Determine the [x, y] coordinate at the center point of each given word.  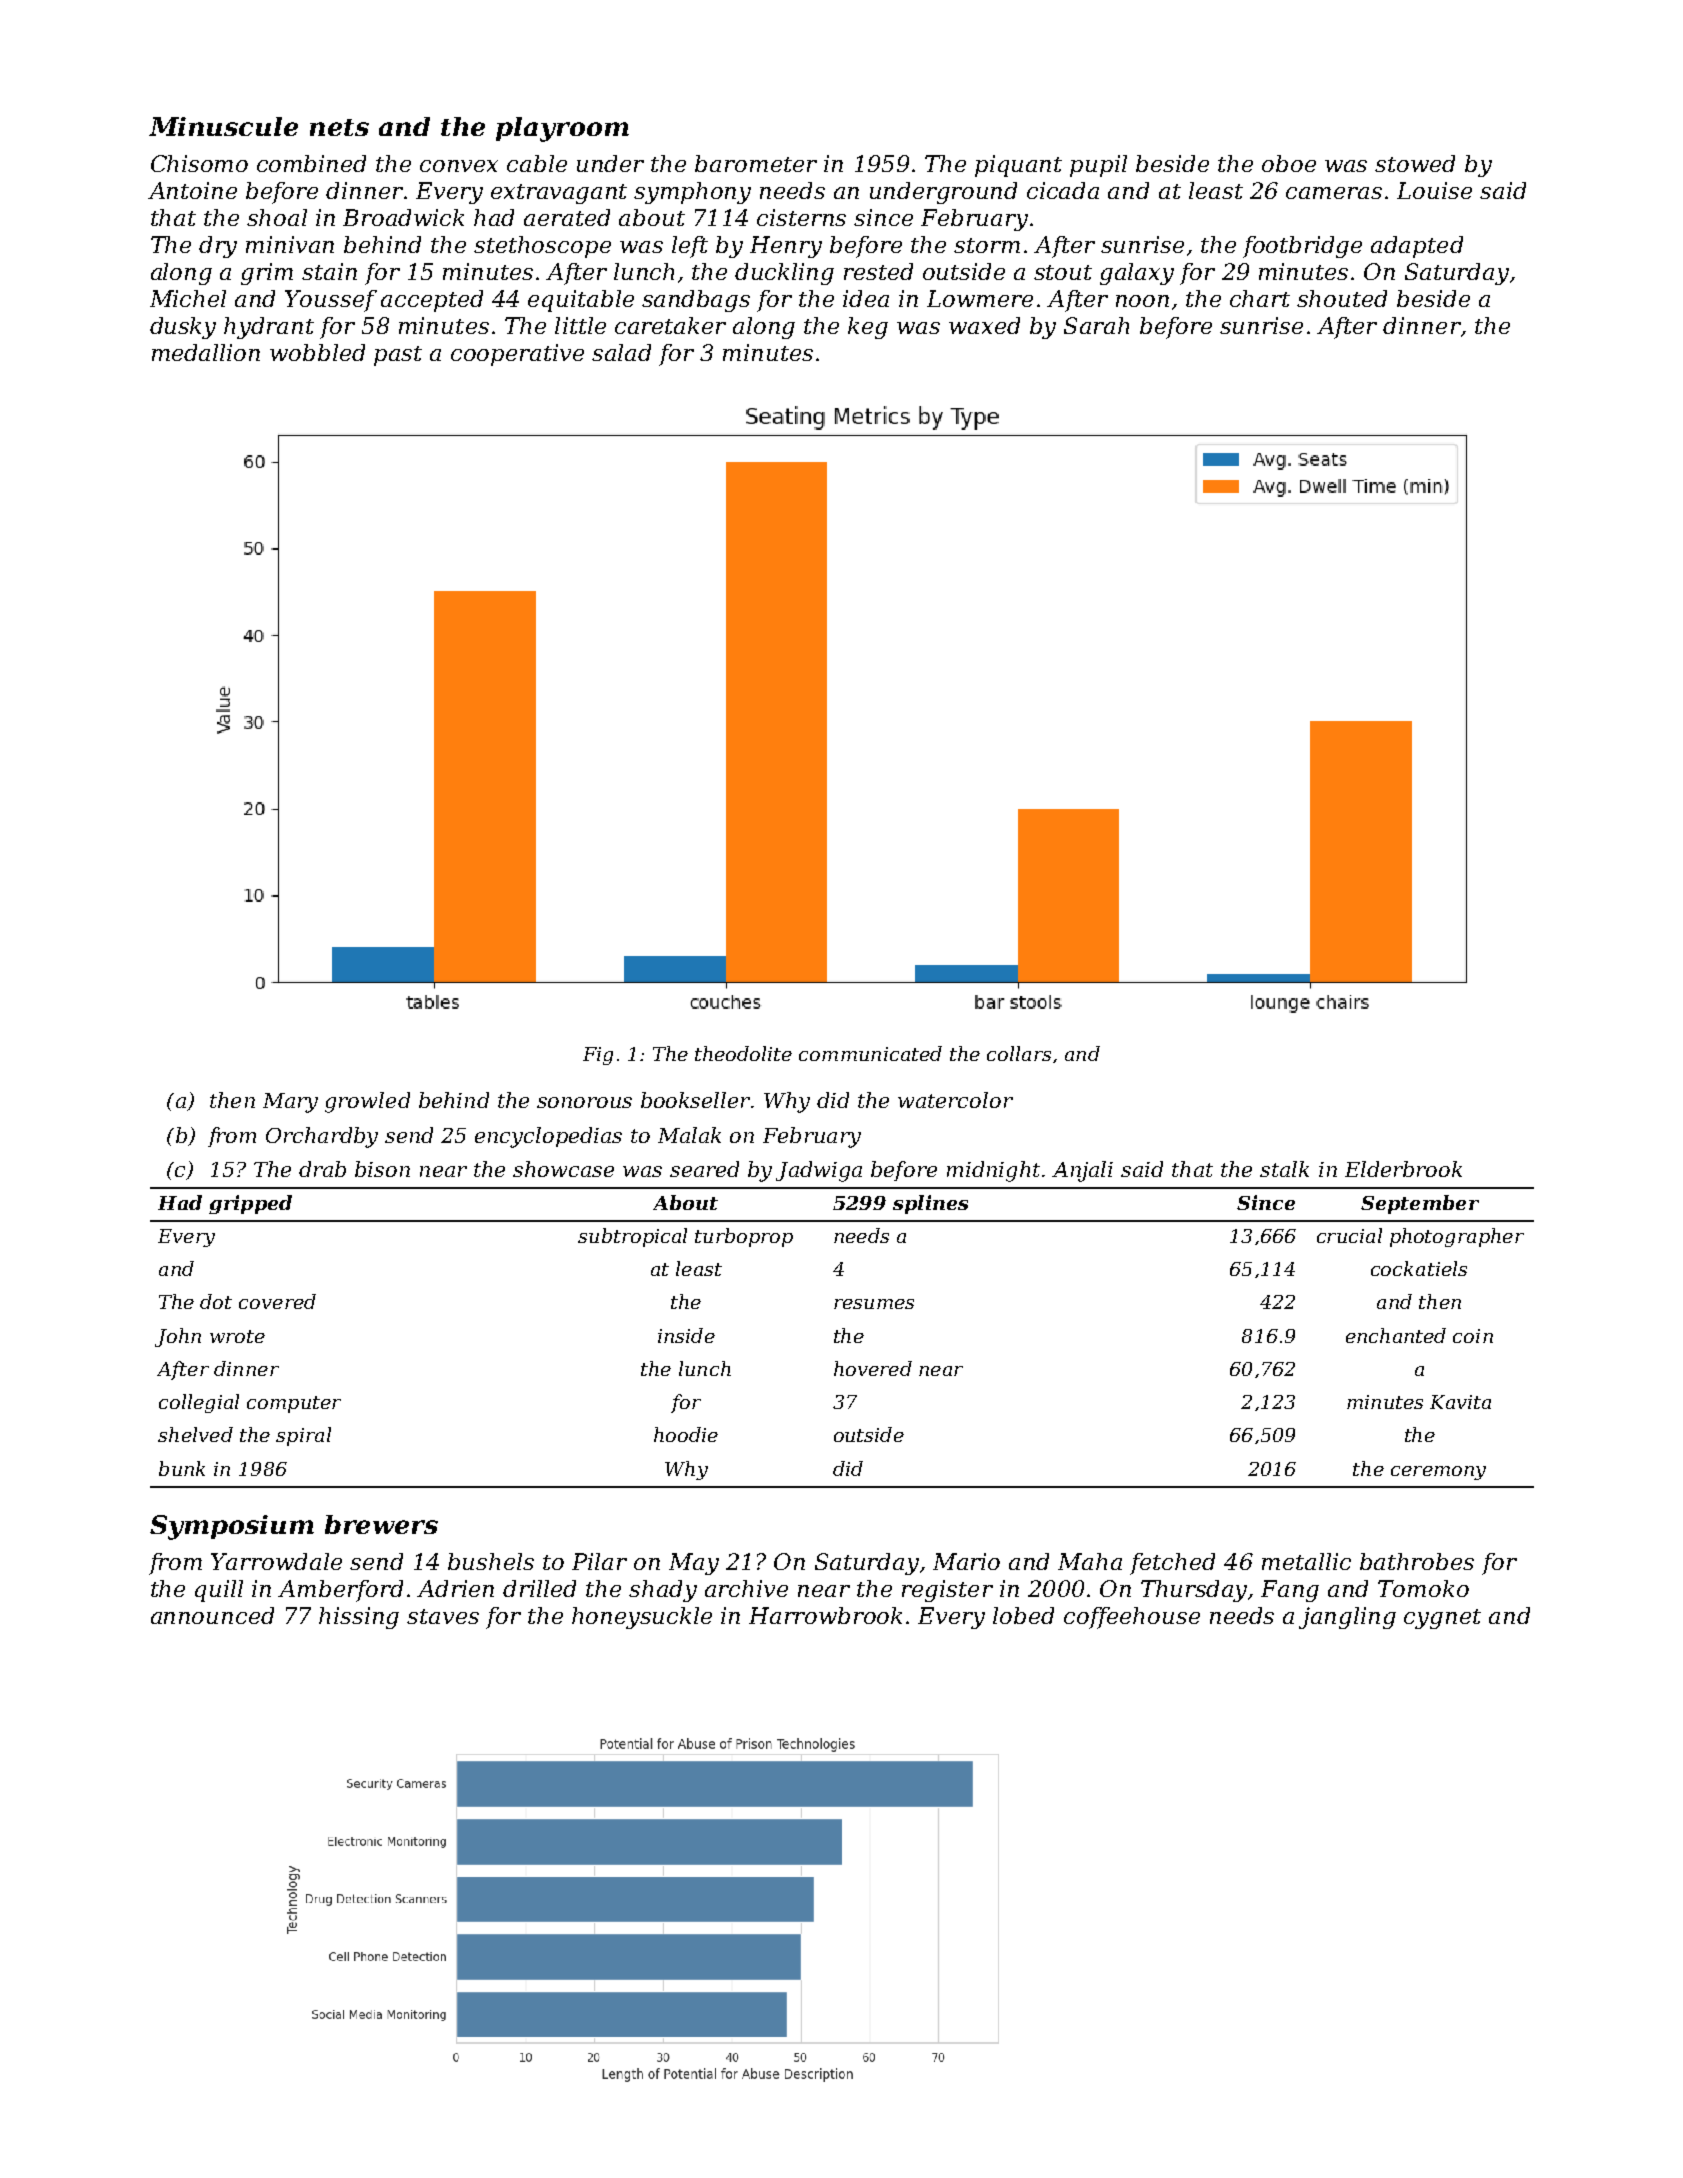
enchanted [1396, 1335]
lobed [1023, 1615]
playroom [562, 129]
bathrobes [1417, 1561]
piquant [1018, 166]
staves [443, 1616]
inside [686, 1335]
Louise [1434, 190]
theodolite [743, 1053]
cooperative [517, 355]
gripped [250, 1204]
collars [1019, 1053]
